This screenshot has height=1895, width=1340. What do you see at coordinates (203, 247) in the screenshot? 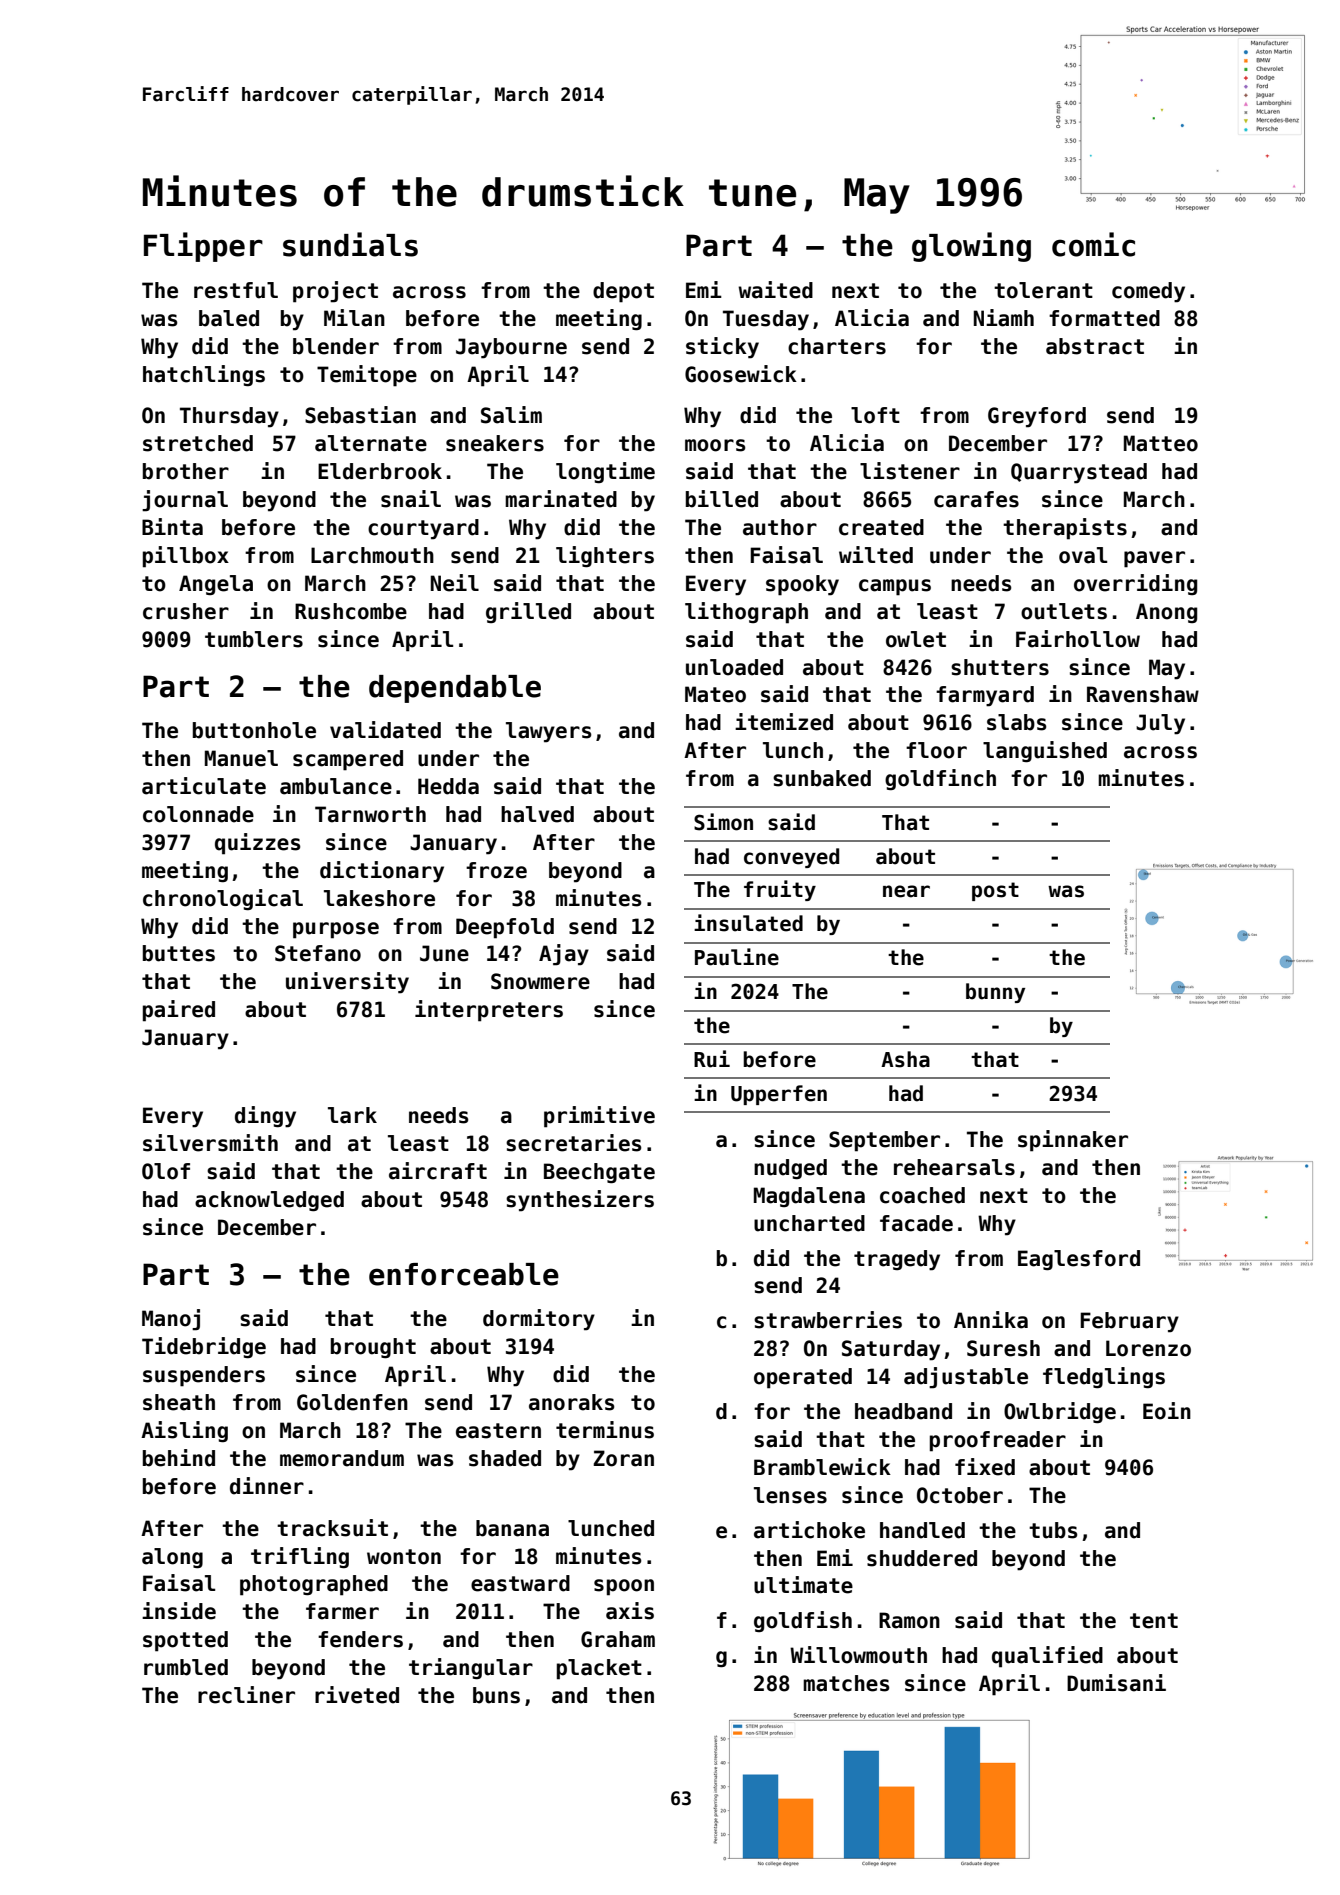
I see `Flipper` at bounding box center [203, 247].
